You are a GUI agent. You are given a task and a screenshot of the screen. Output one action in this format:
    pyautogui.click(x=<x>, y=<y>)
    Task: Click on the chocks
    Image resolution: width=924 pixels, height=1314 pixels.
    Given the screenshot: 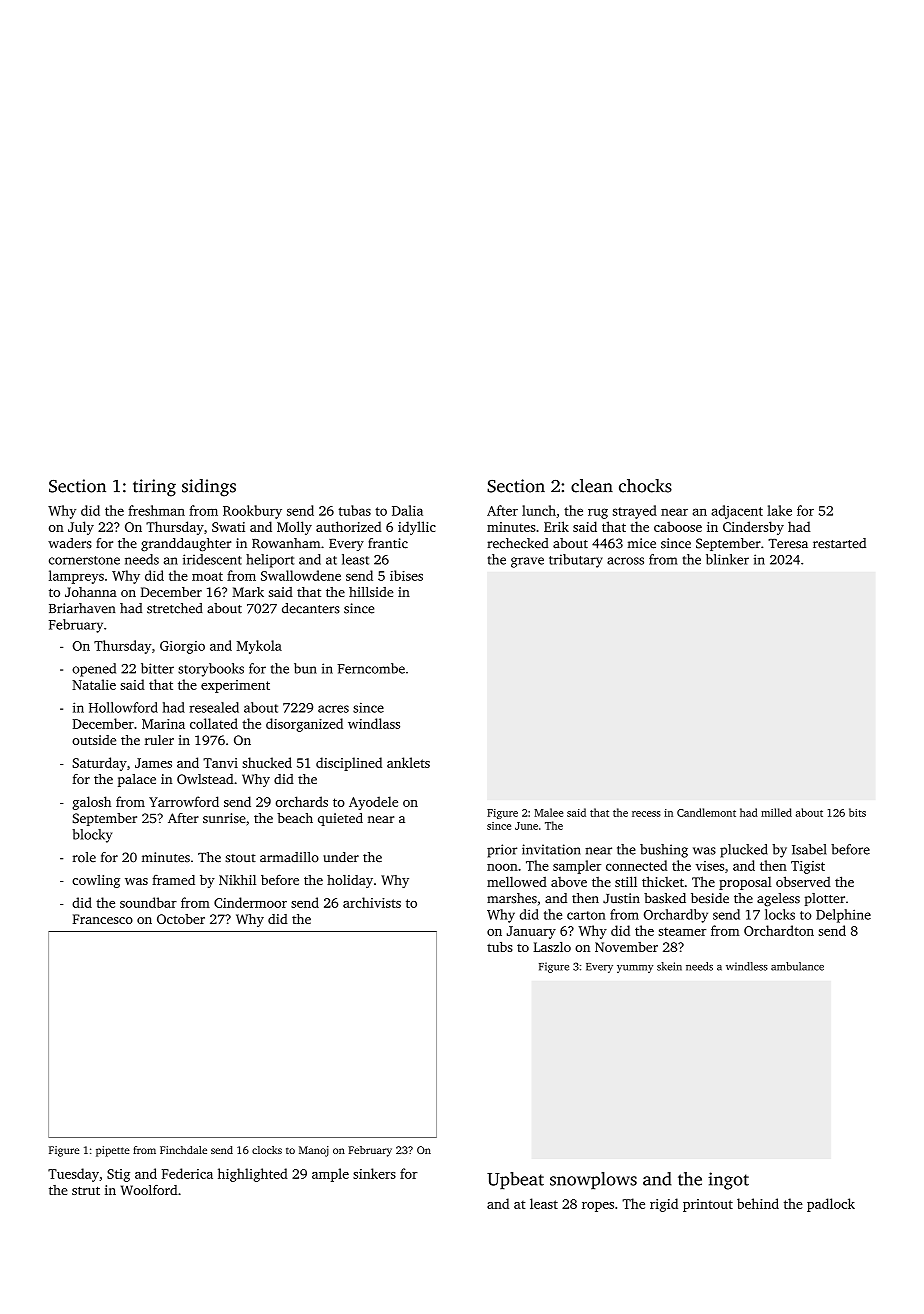 What is the action you would take?
    pyautogui.click(x=645, y=486)
